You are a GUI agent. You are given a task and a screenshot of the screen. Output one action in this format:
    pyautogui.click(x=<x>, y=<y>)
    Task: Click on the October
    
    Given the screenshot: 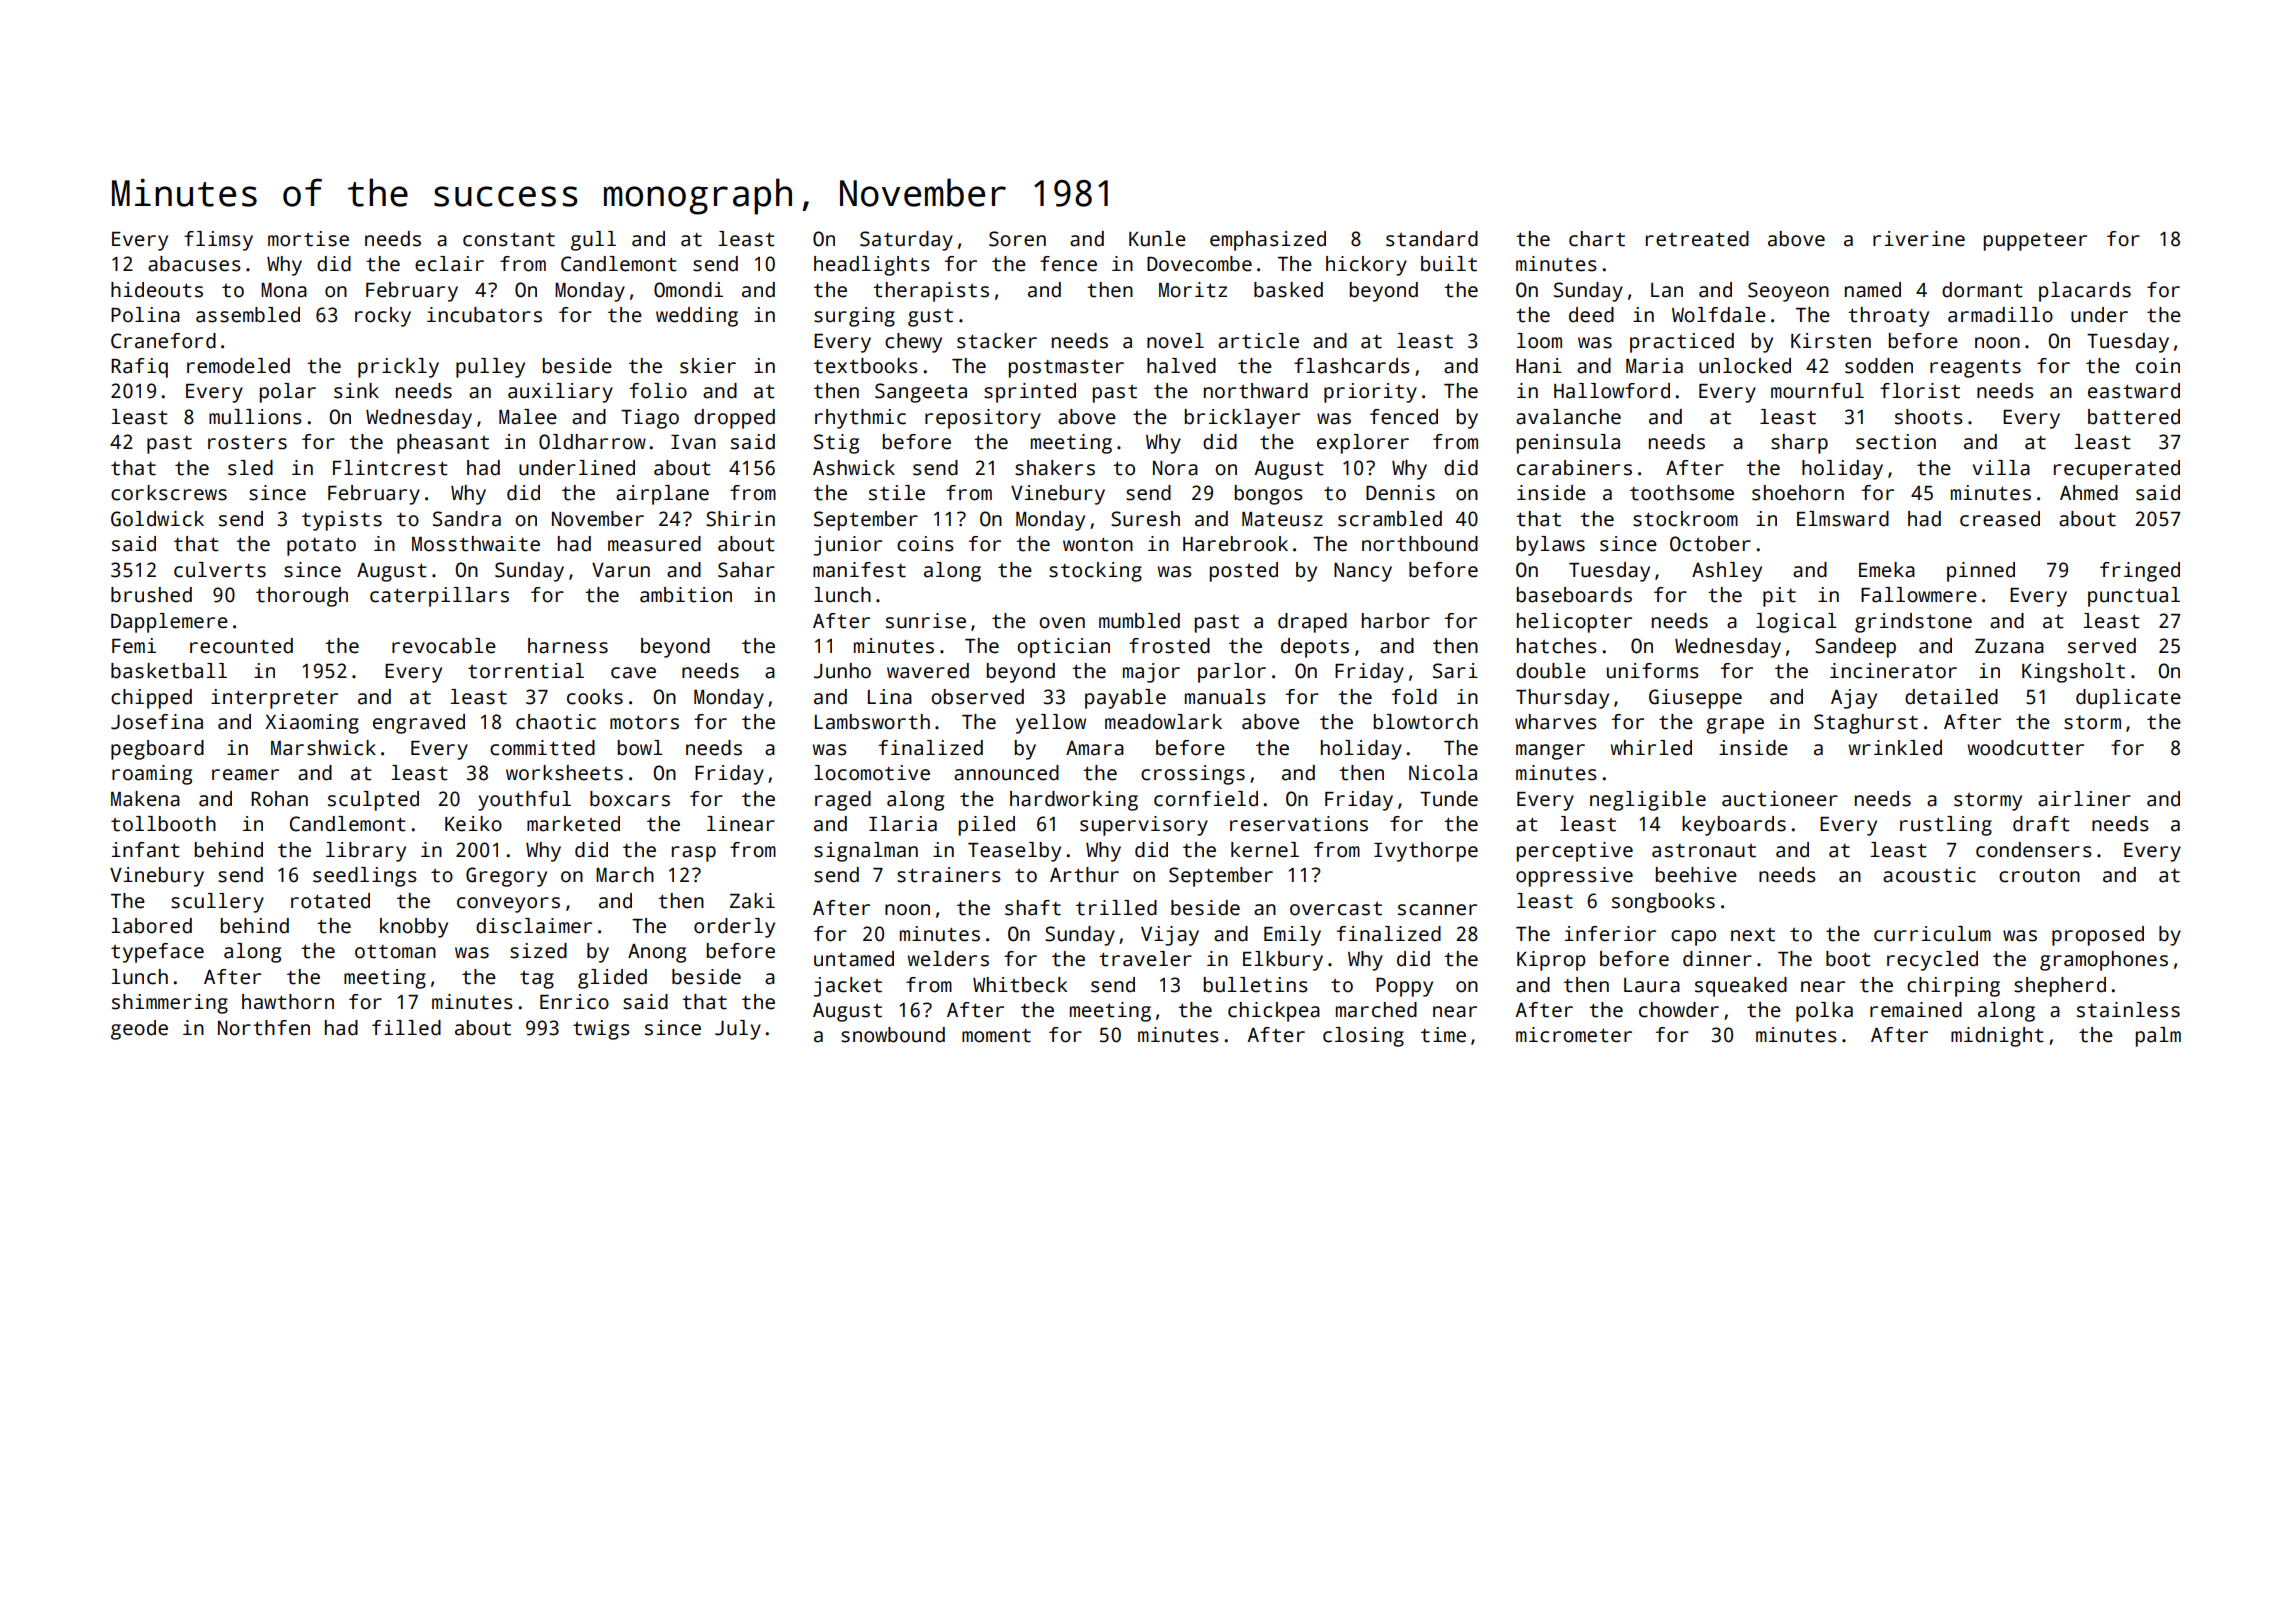 What is the action you would take?
    pyautogui.click(x=1710, y=544)
